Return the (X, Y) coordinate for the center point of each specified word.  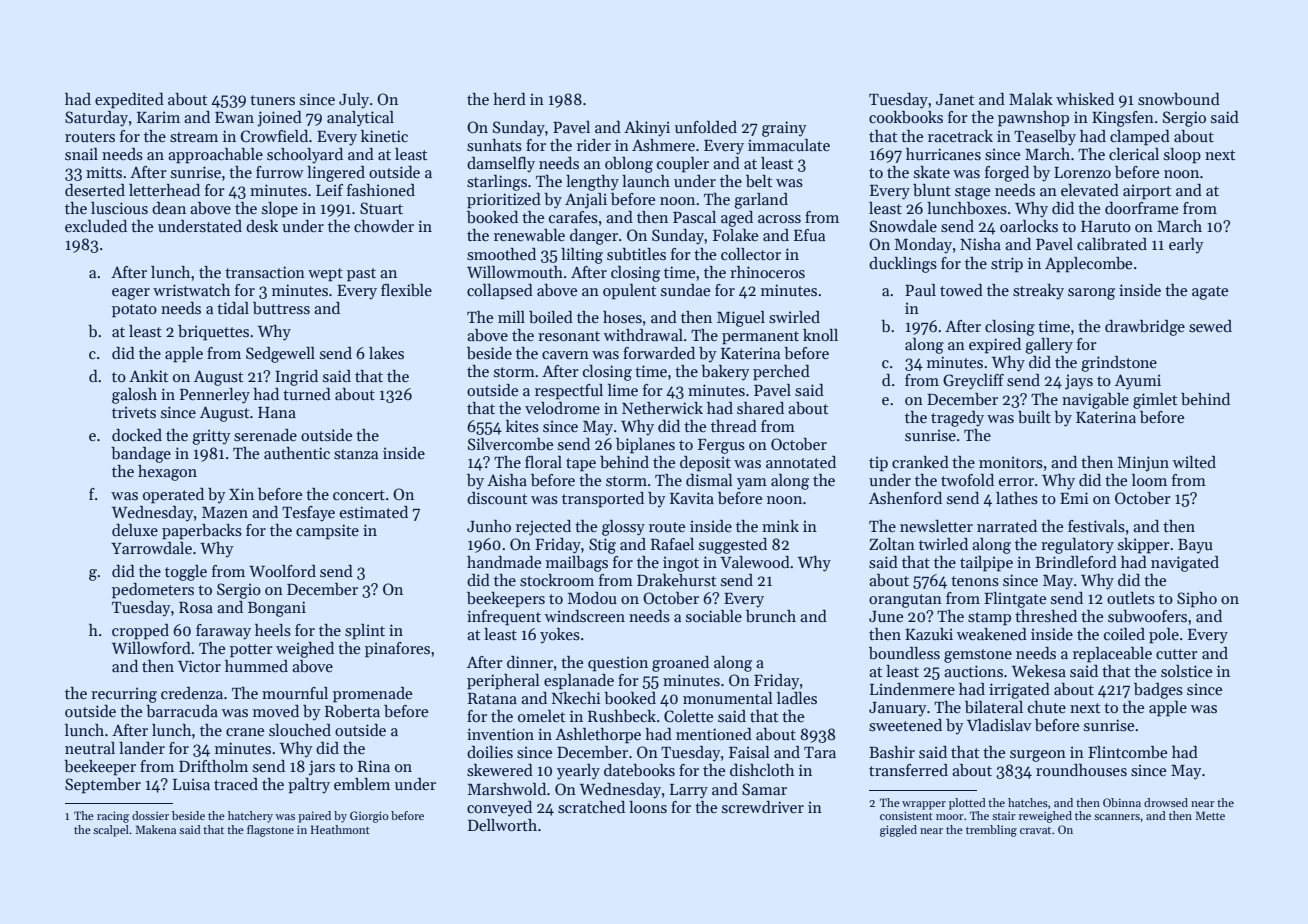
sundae (685, 290)
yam (752, 484)
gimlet (1155, 401)
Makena (155, 829)
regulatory (1077, 546)
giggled (898, 831)
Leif (329, 190)
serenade (265, 435)
